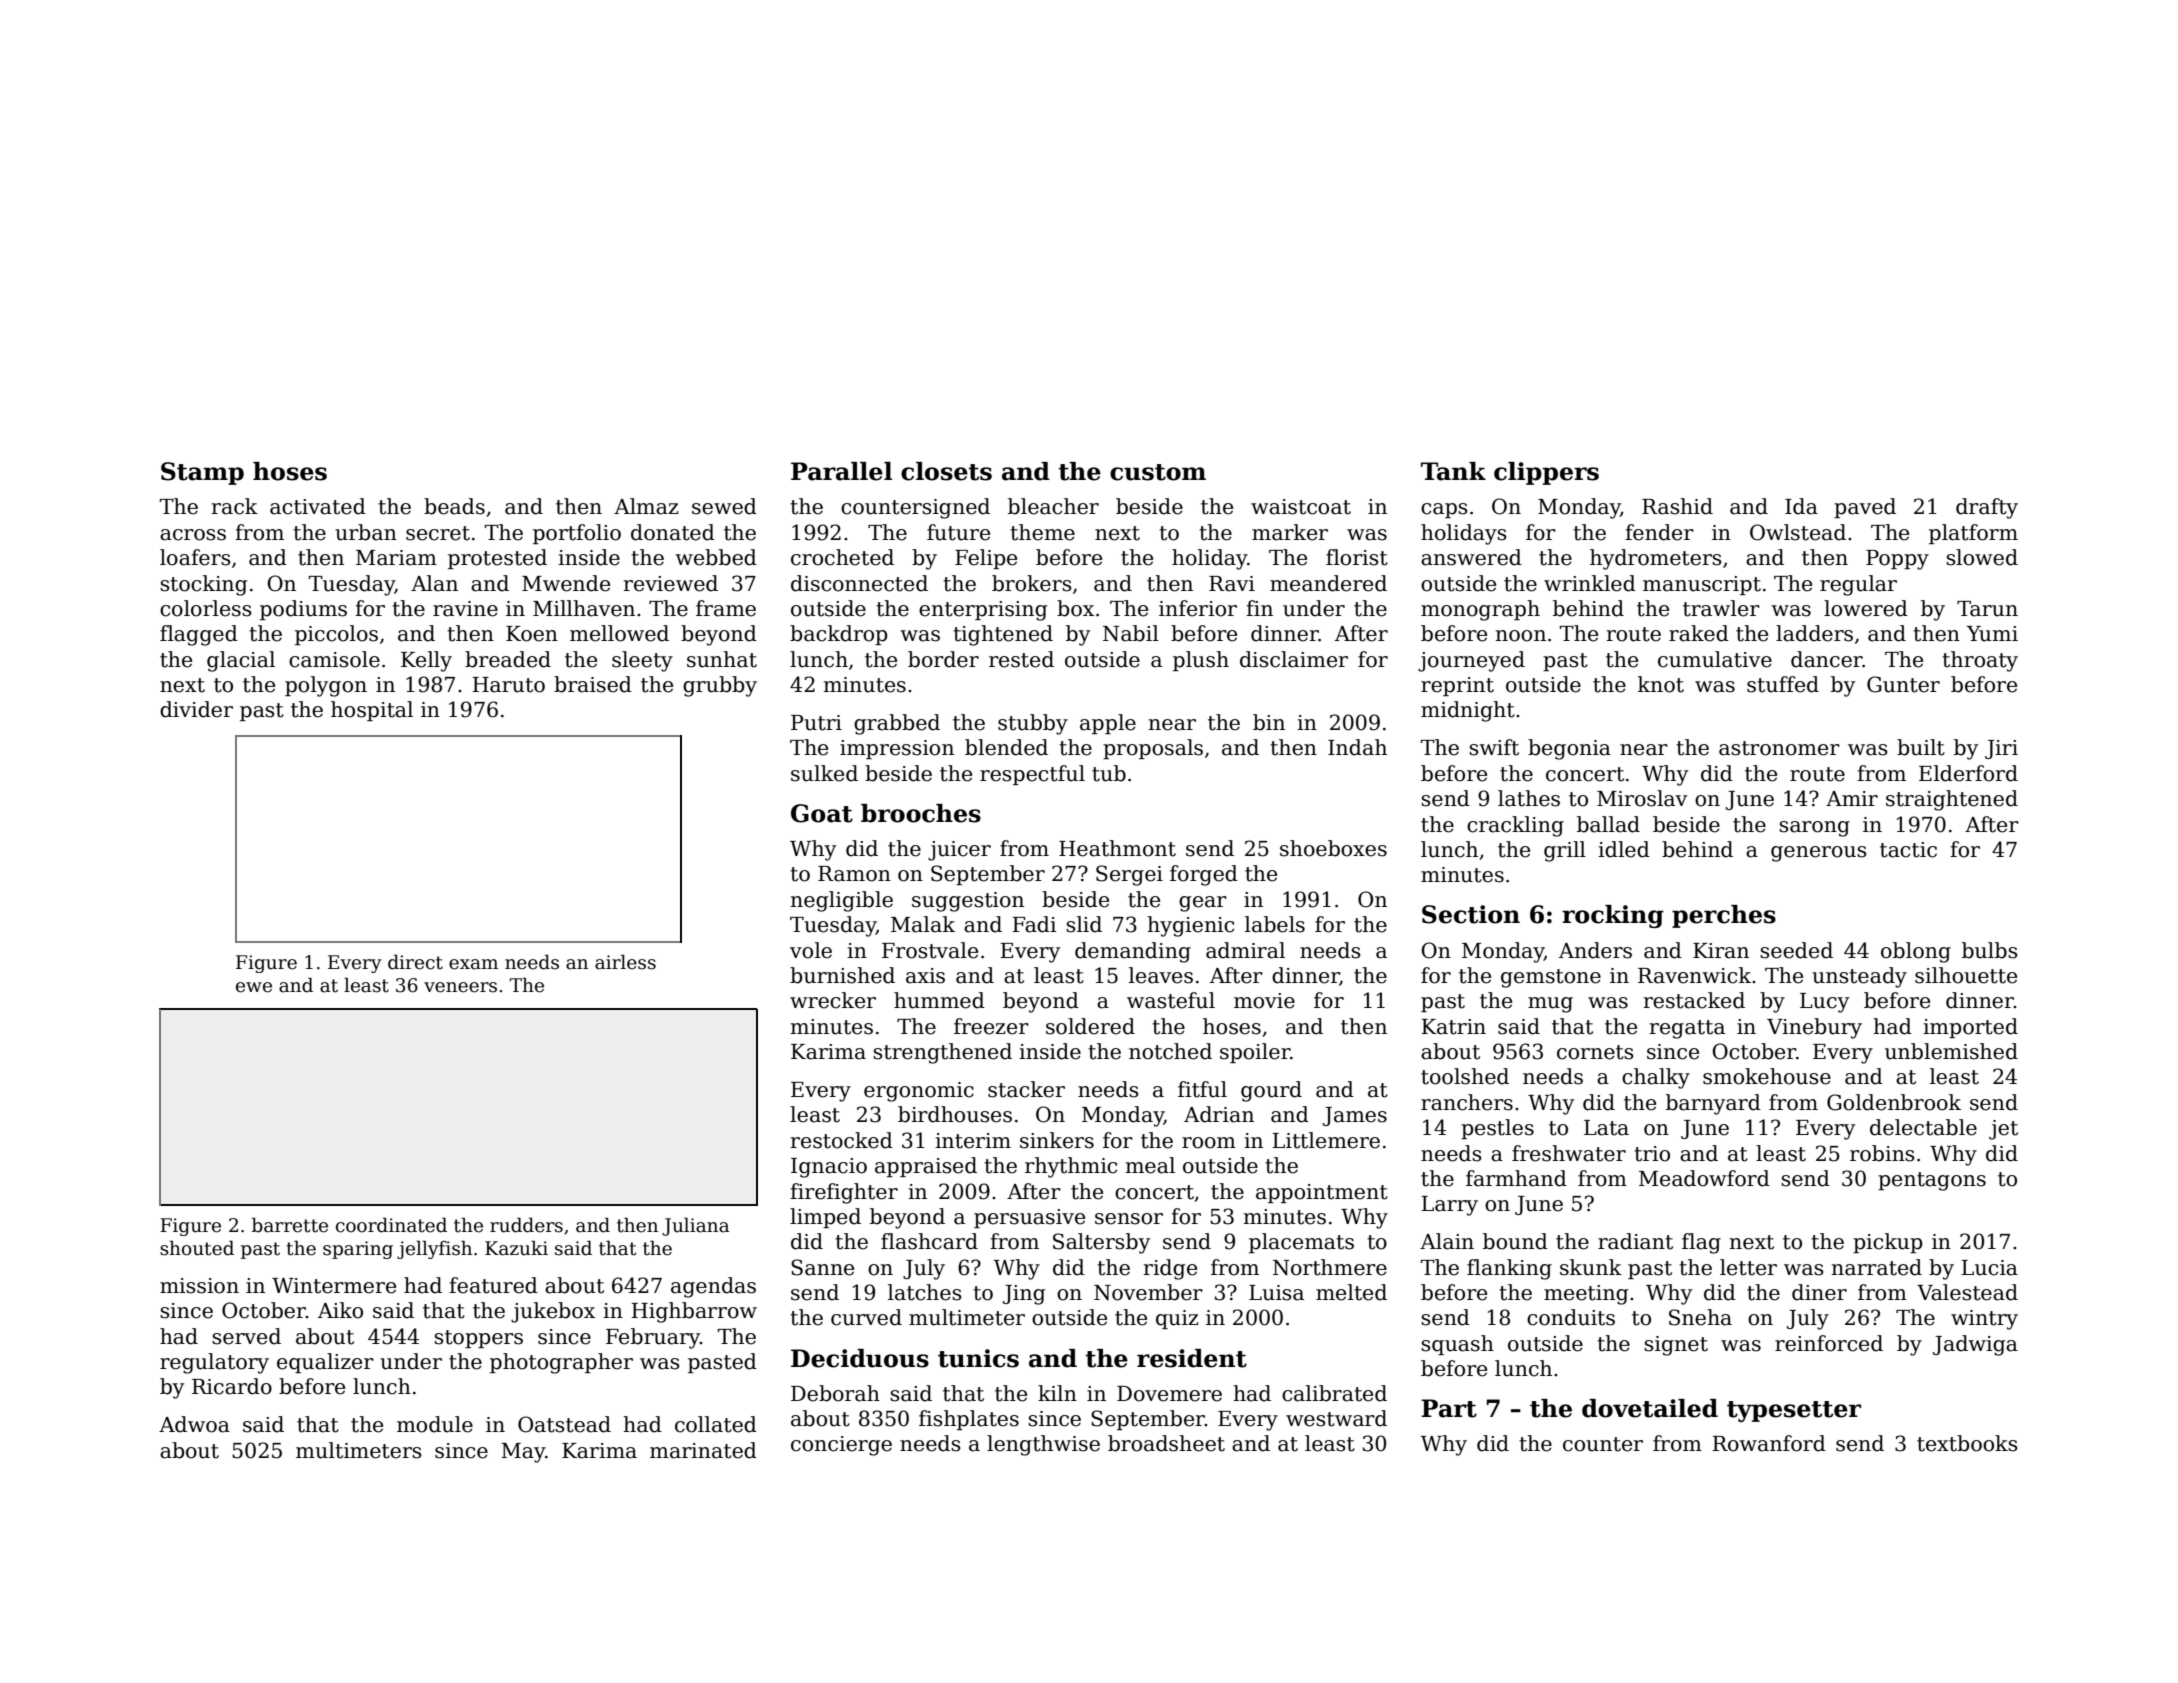 Image resolution: width=2178 pixels, height=1683 pixels. What do you see at coordinates (841, 1446) in the page?
I see `concierge` at bounding box center [841, 1446].
